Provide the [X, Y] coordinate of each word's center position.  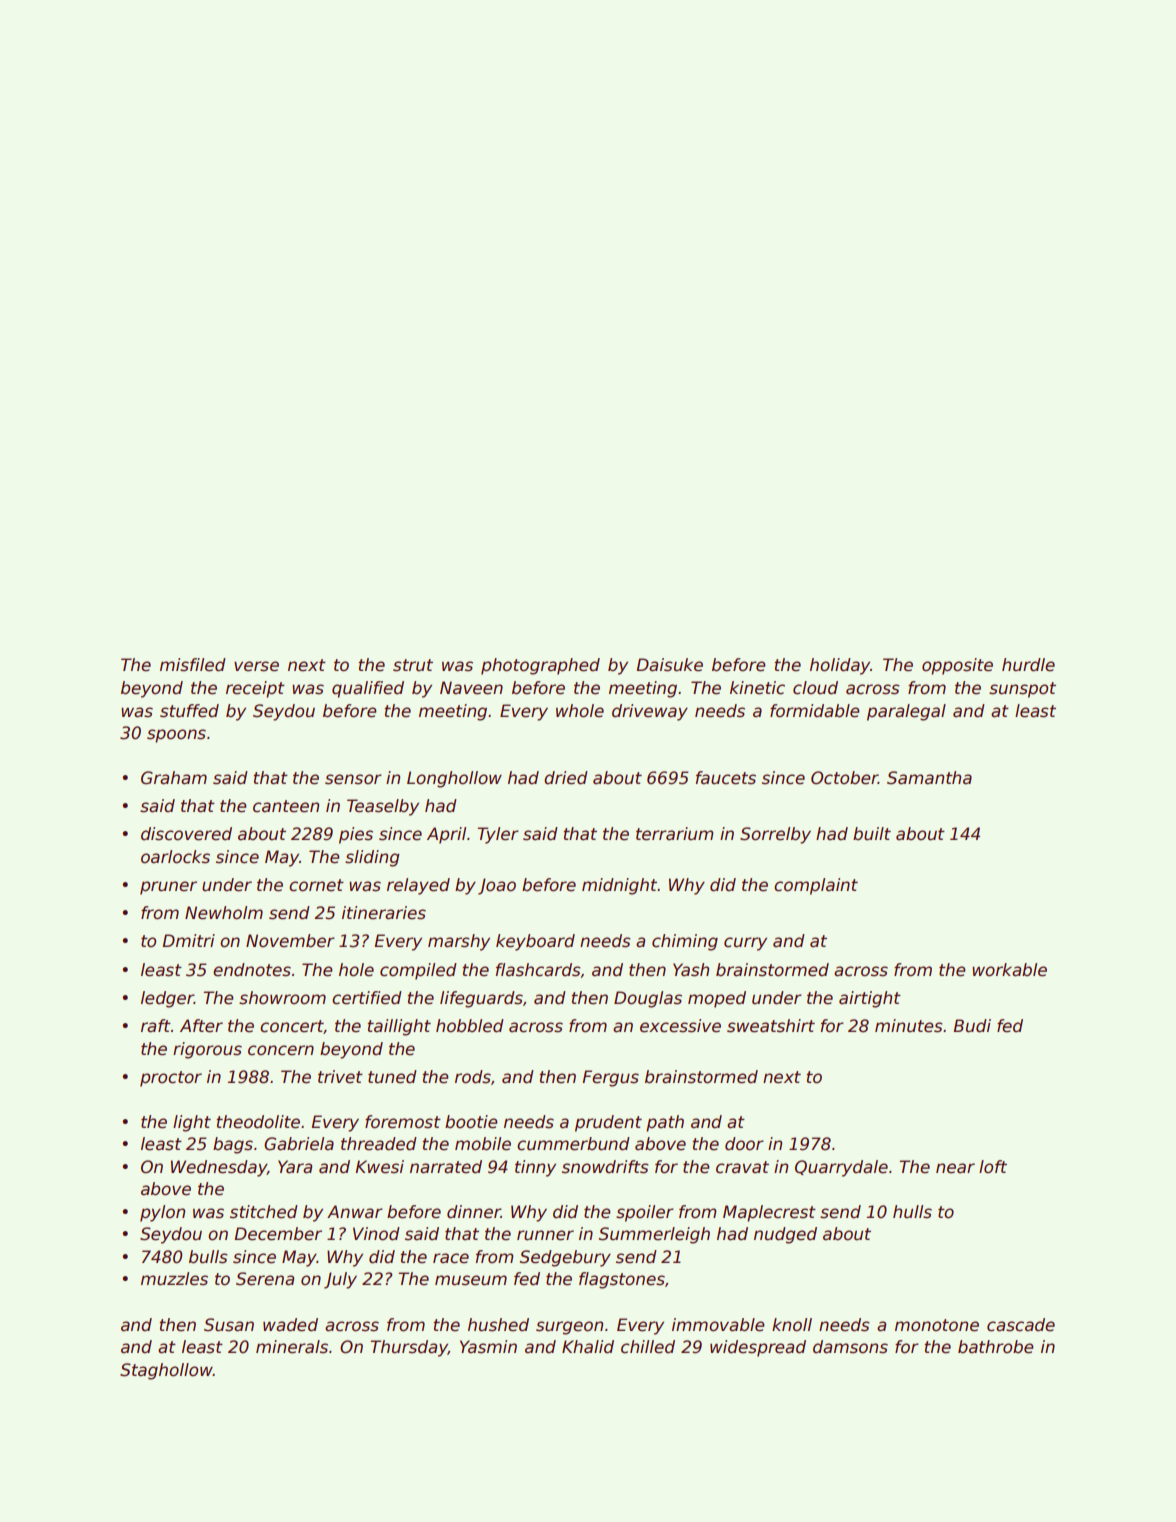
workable [1009, 970]
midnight [620, 886]
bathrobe [996, 1347]
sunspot [1022, 690]
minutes [909, 1026]
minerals [292, 1347]
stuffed [189, 711]
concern [281, 1050]
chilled [648, 1347]
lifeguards [481, 999]
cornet [316, 885]
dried [566, 778]
